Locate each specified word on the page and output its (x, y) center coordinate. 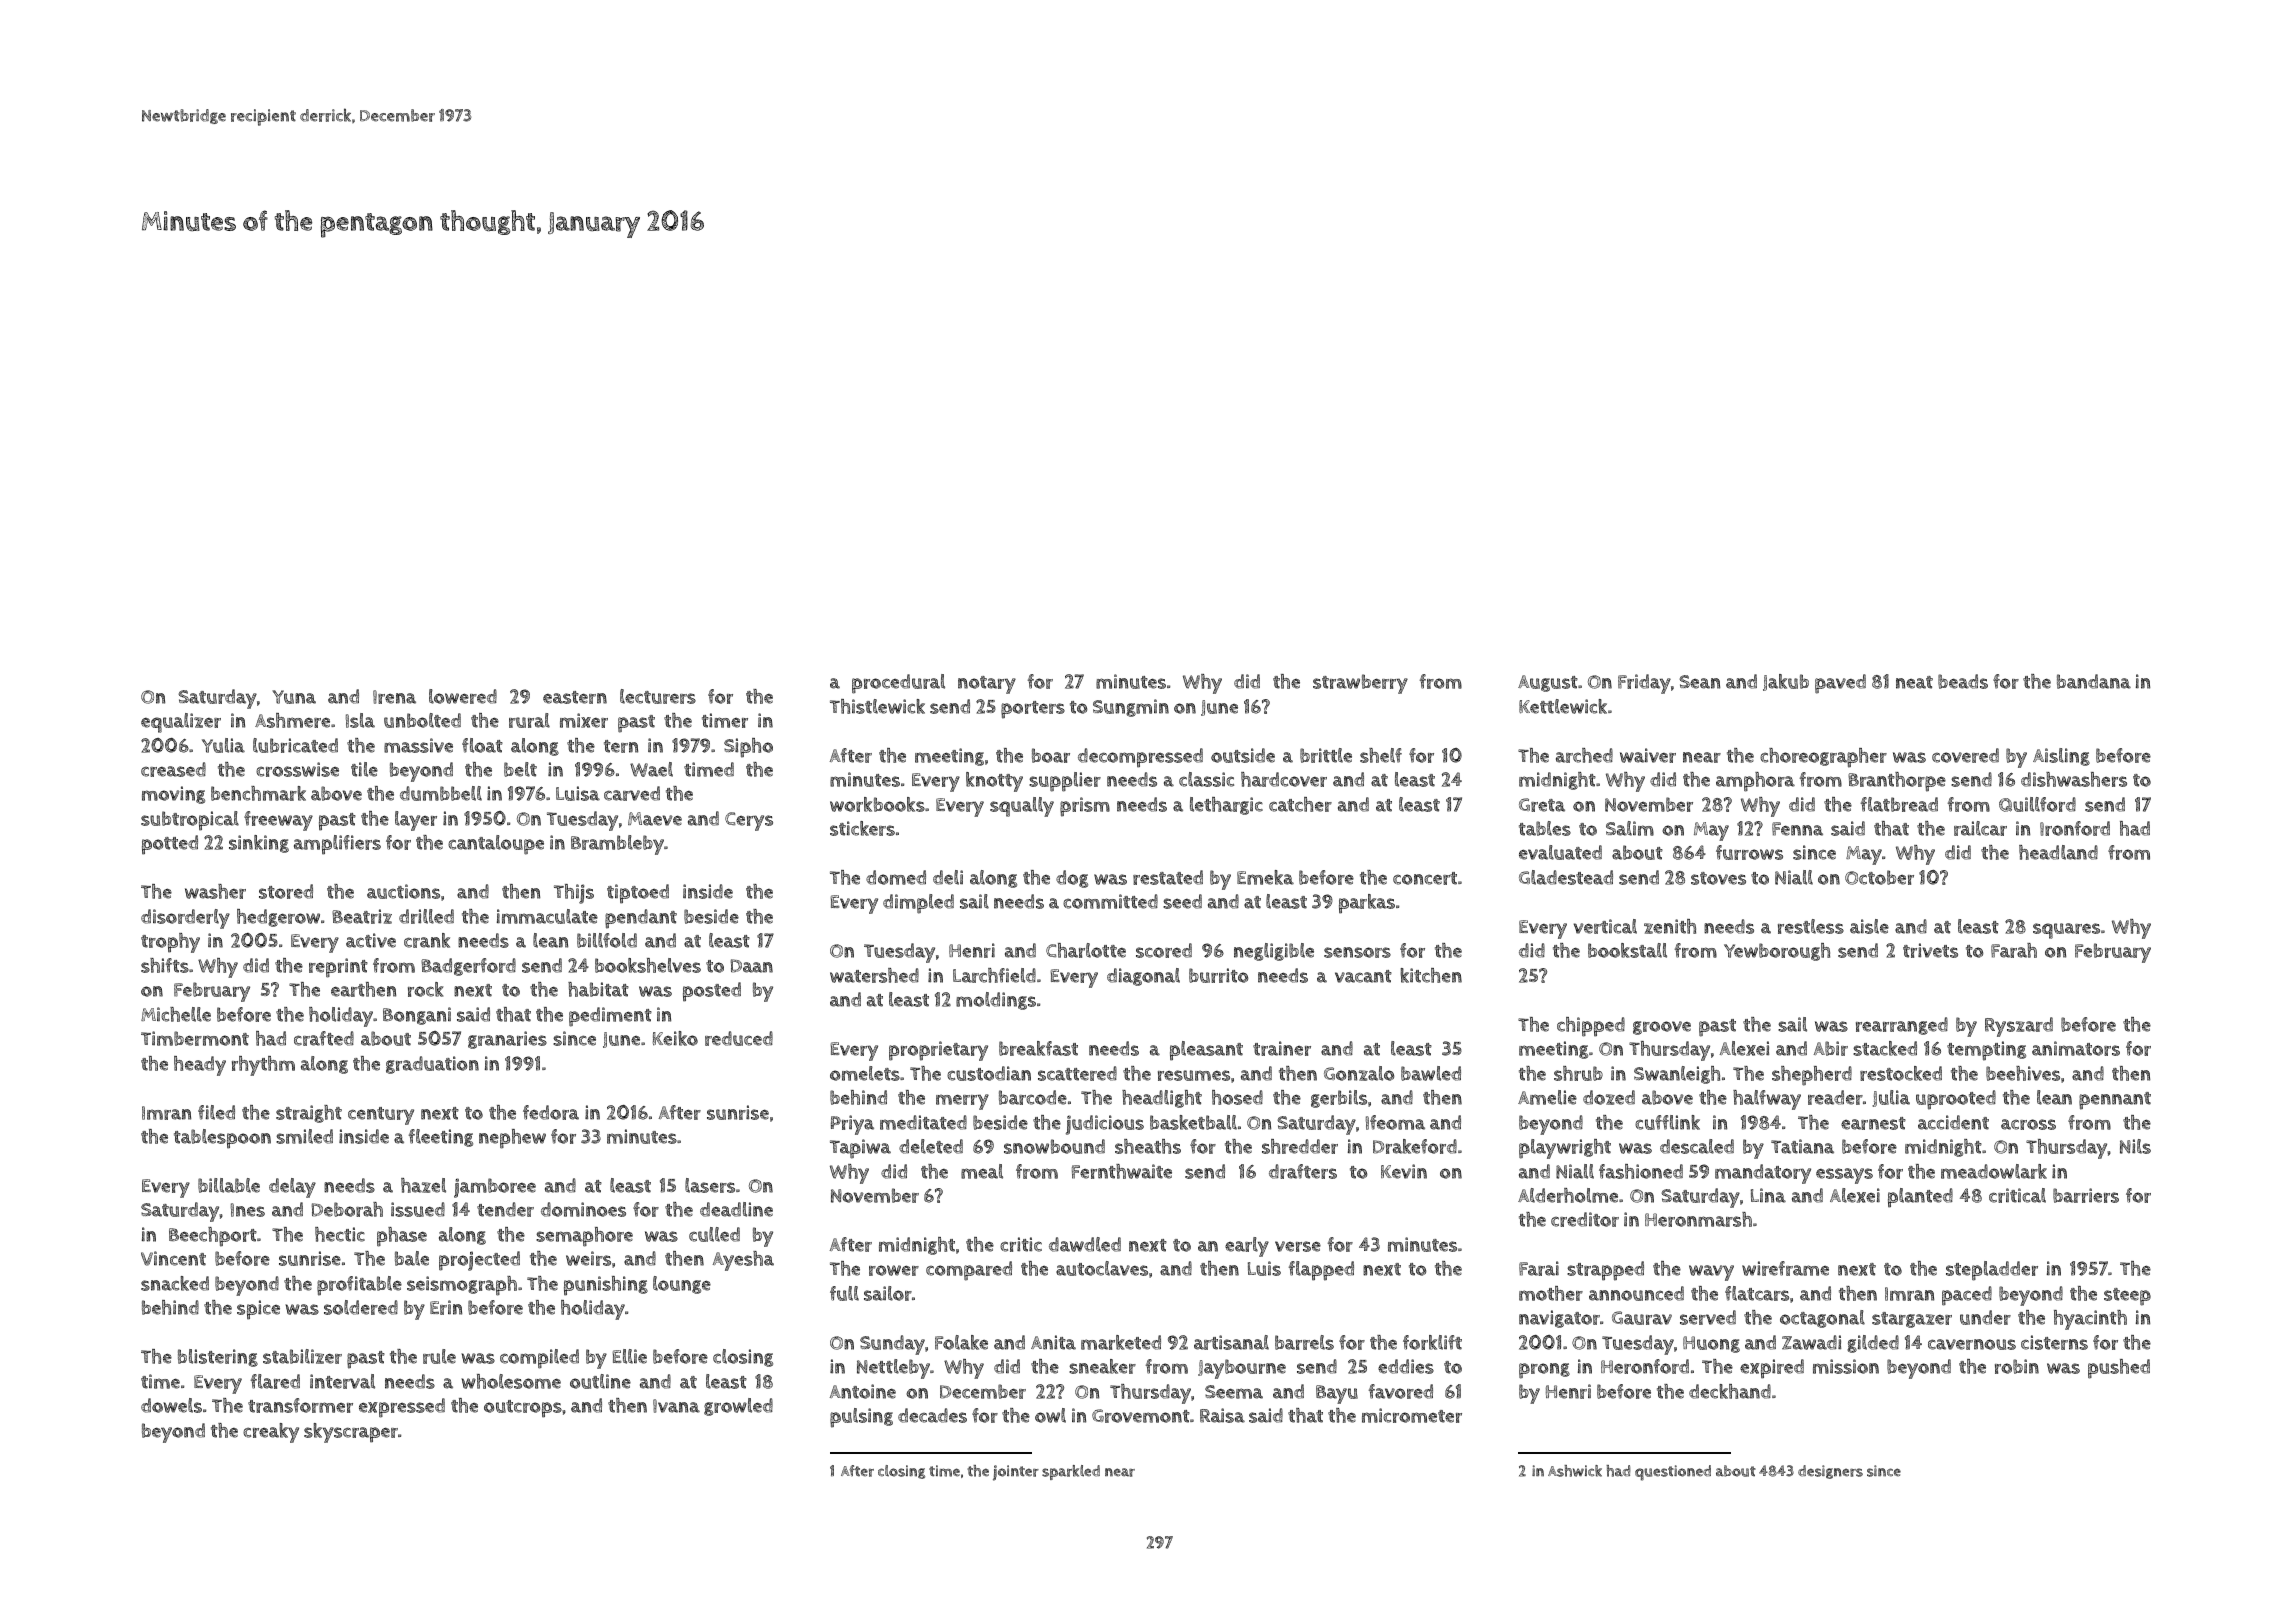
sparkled (1071, 1472)
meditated (923, 1122)
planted (1920, 1198)
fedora (551, 1112)
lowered (463, 696)
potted (170, 845)
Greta (1542, 805)
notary (987, 685)
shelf (1381, 755)
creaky (271, 1433)
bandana (2094, 681)
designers (1830, 1472)
